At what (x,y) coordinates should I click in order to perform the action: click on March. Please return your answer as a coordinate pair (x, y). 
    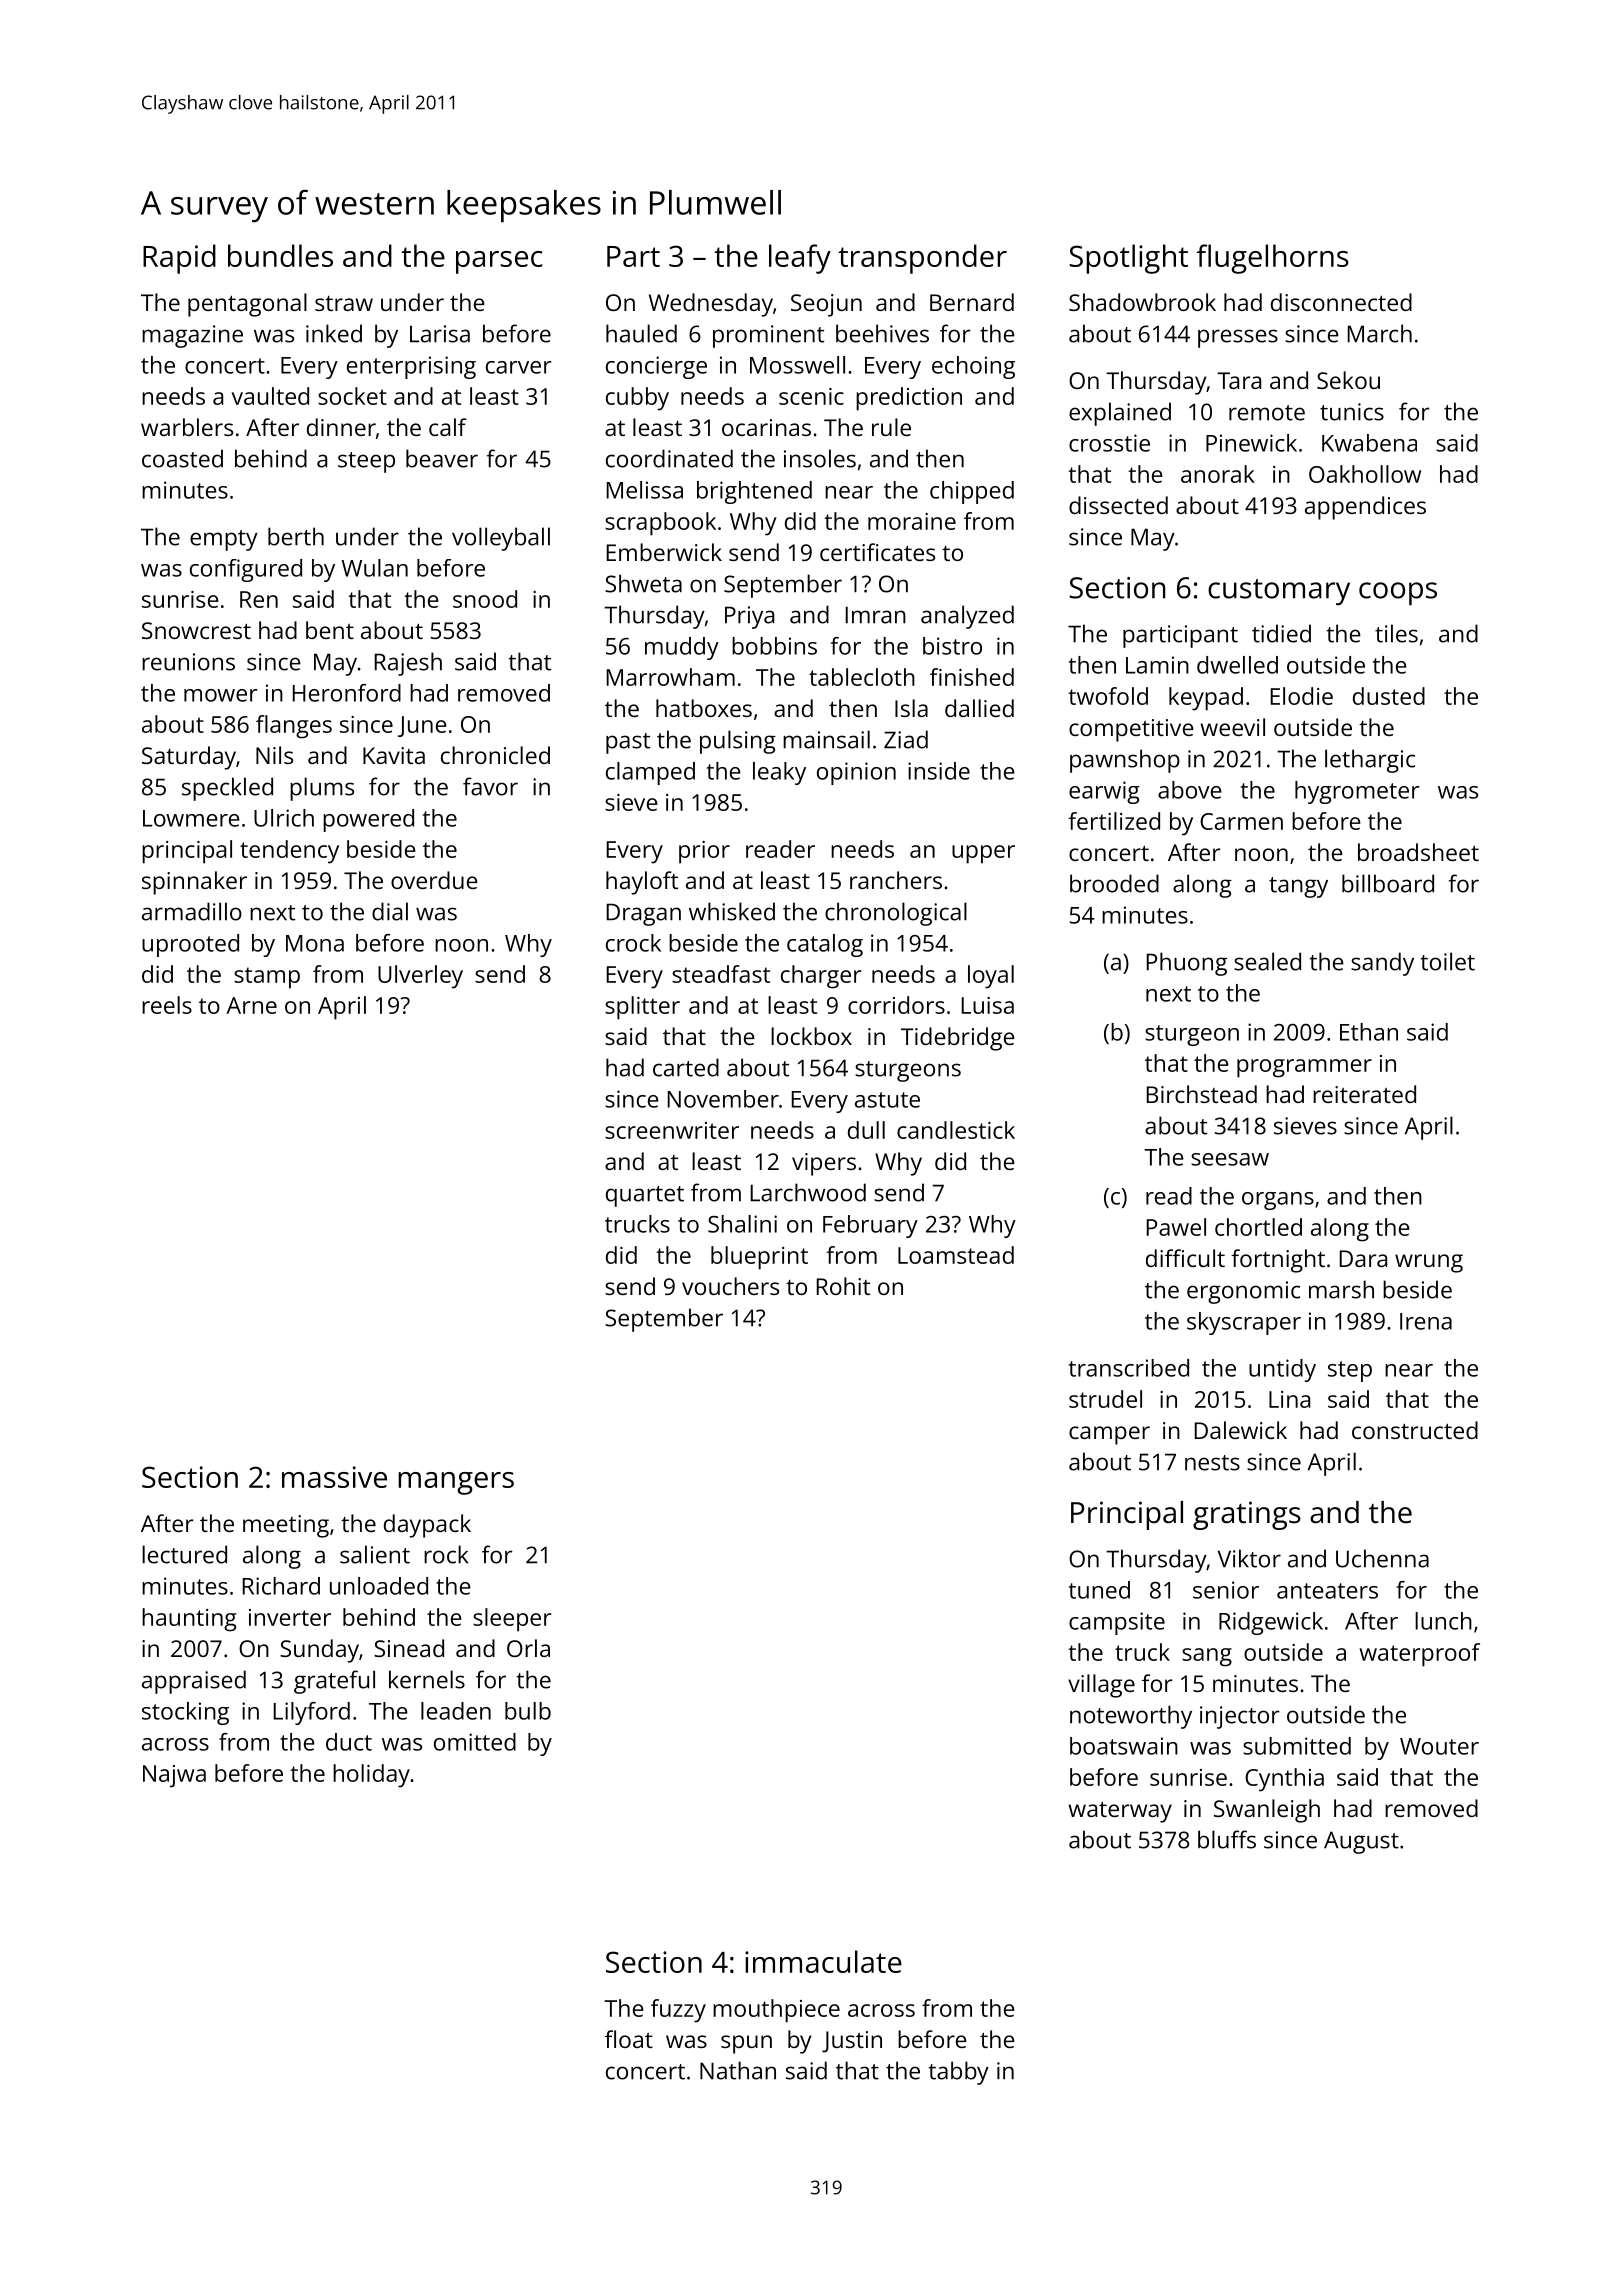
    Looking at the image, I should click on (1380, 333).
